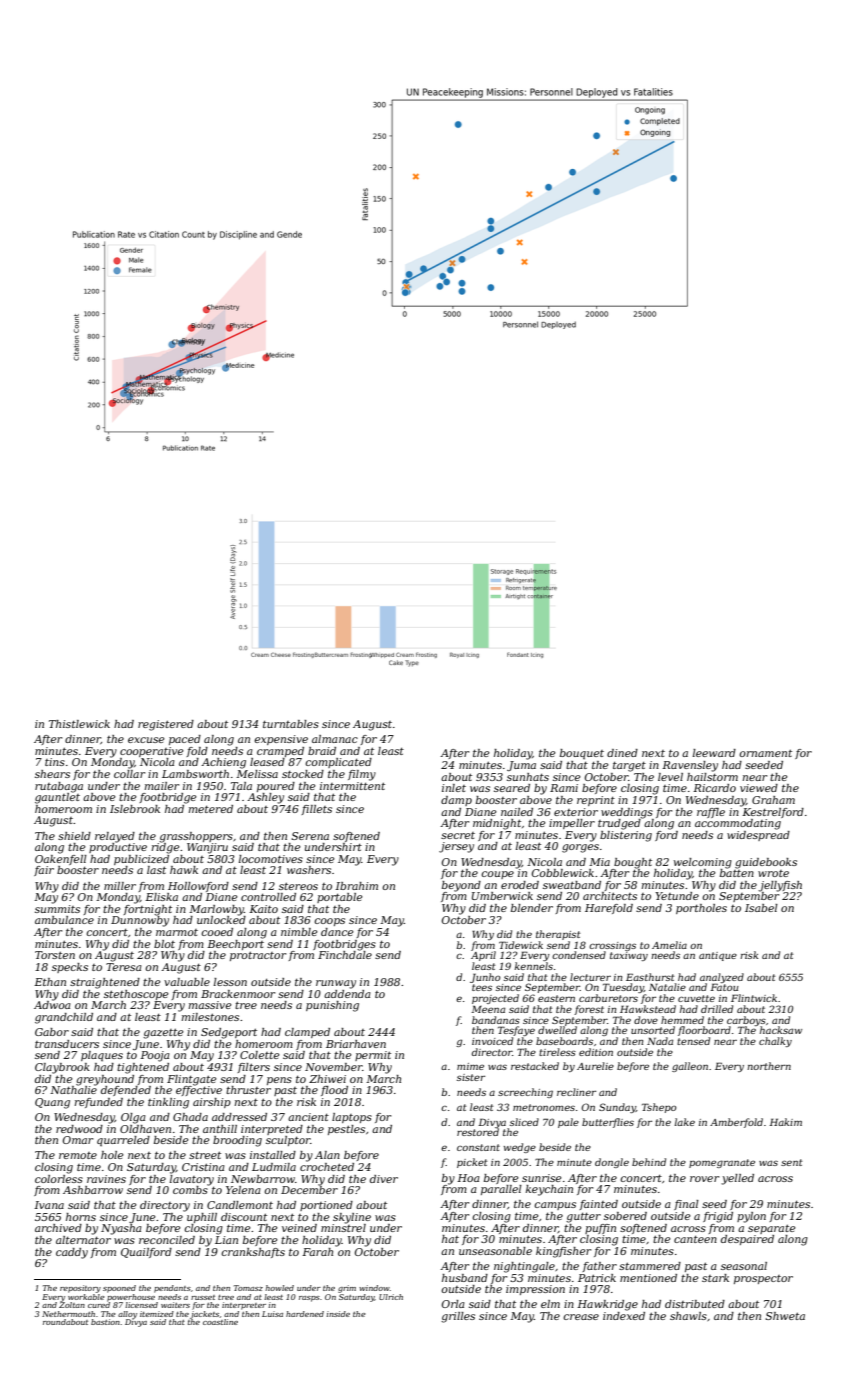 This screenshot has height=1400, width=849. Describe the element at coordinates (485, 978) in the screenshot. I see `Junho` at that location.
